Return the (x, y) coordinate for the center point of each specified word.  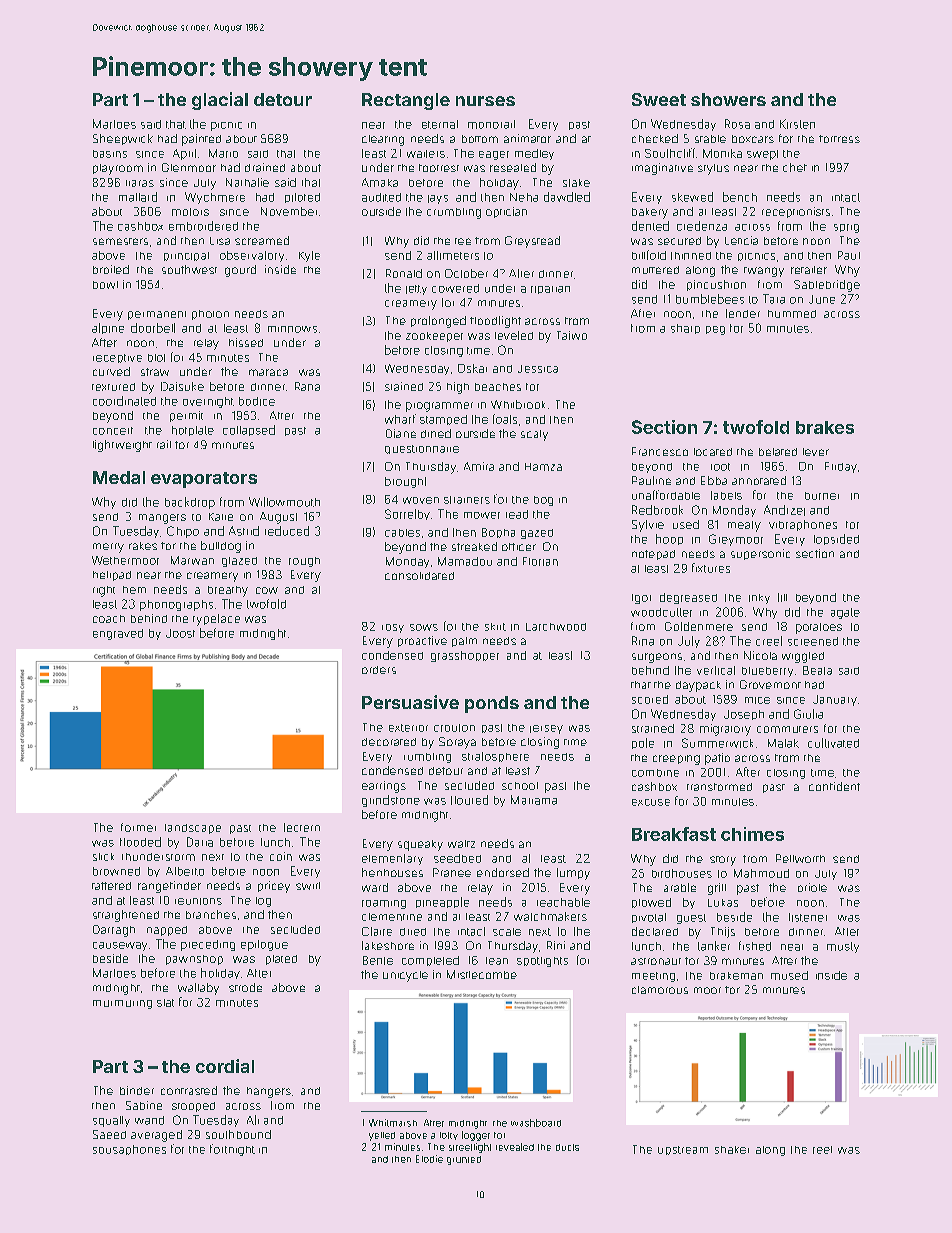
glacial (220, 101)
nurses (485, 101)
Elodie (429, 1159)
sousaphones (129, 1150)
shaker (732, 1150)
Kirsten (797, 124)
